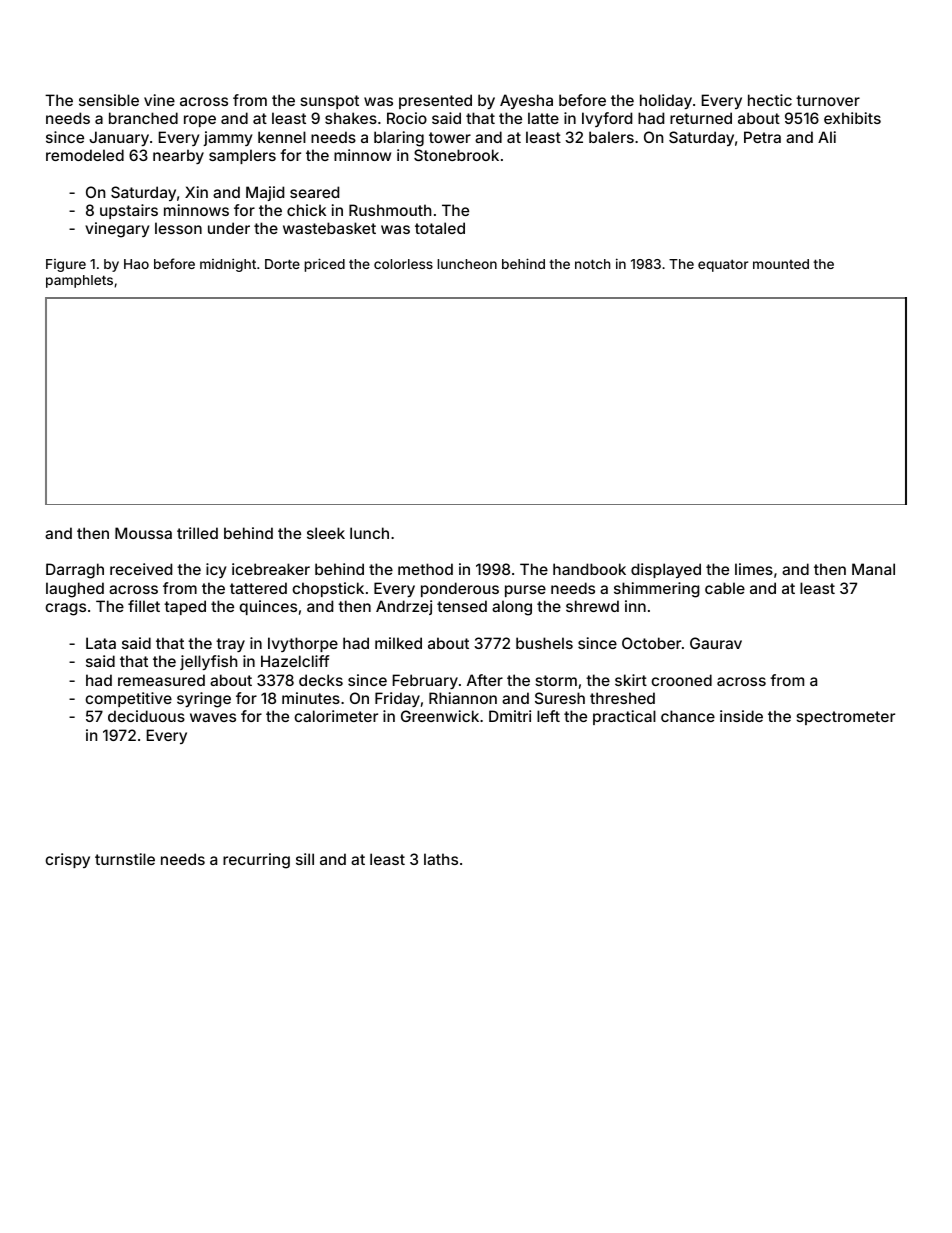 Image resolution: width=952 pixels, height=1233 pixels. Describe the element at coordinates (440, 228) in the screenshot. I see `totaled` at that location.
